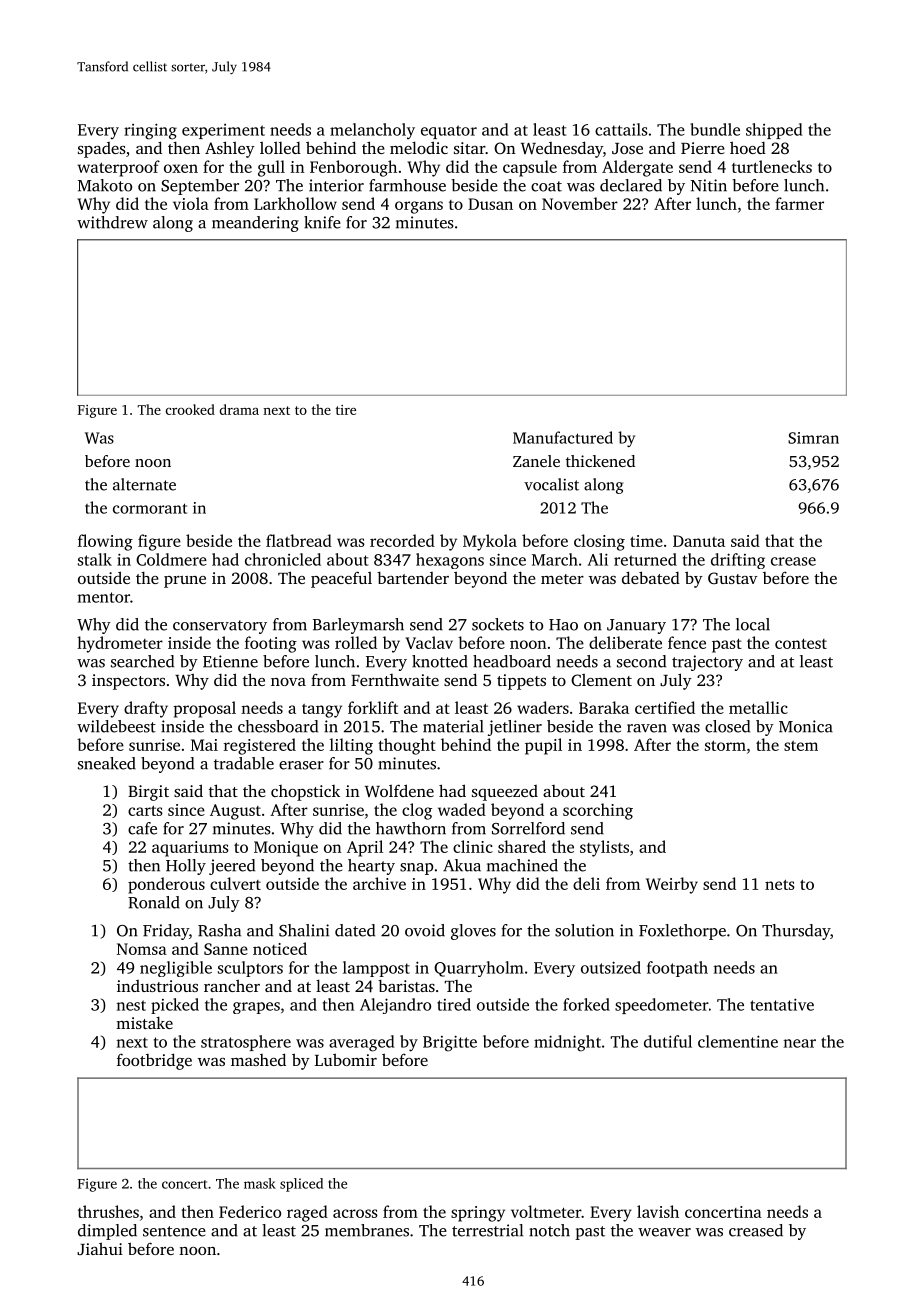  I want to click on Jiahui, so click(100, 1248).
